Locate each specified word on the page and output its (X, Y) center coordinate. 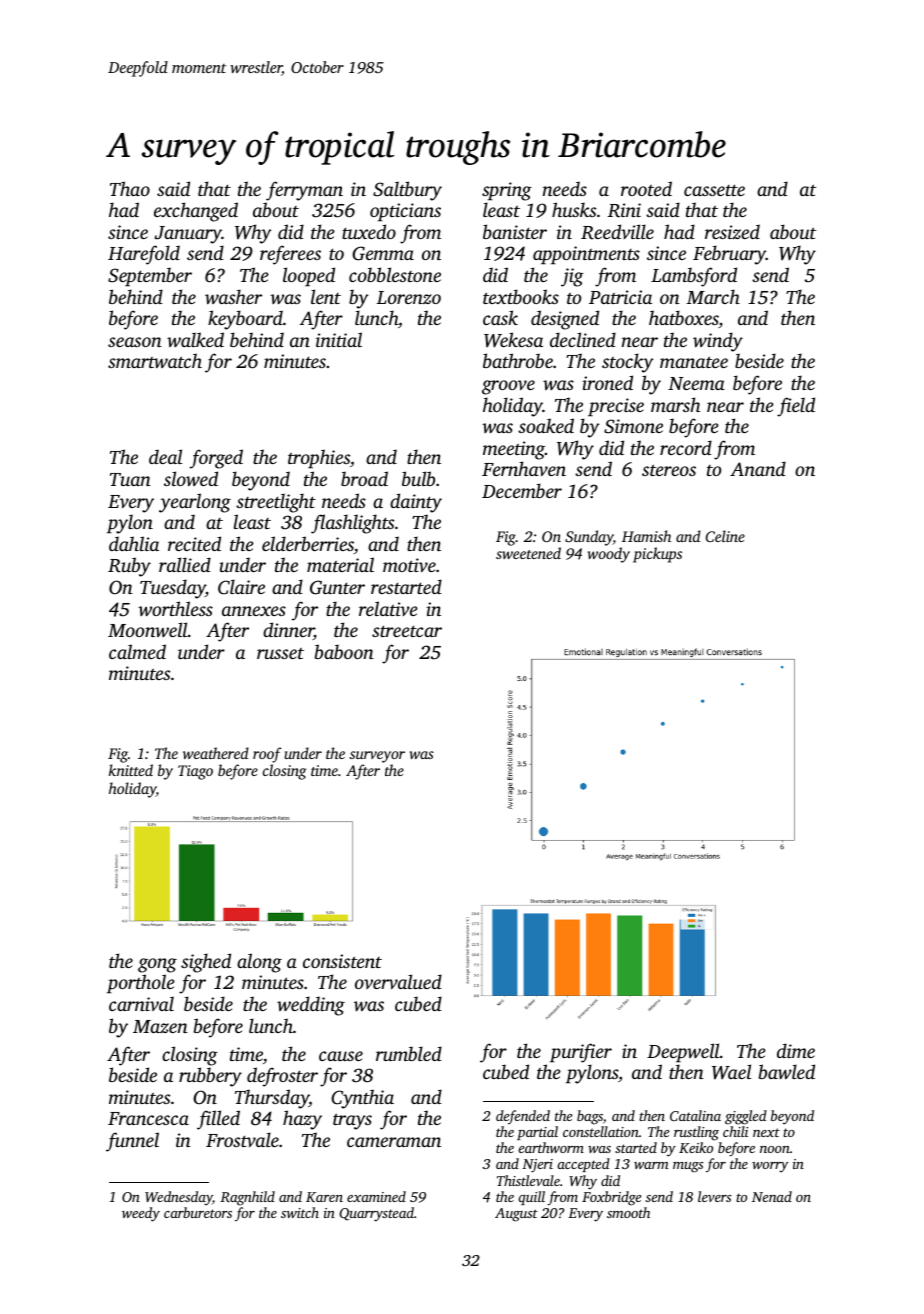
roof (267, 755)
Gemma (383, 253)
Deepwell (683, 1053)
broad (364, 478)
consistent (342, 961)
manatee (694, 362)
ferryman (304, 191)
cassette (714, 190)
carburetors (198, 1212)
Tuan (130, 479)
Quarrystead (376, 1214)
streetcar (407, 631)
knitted (131, 770)
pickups (657, 555)
